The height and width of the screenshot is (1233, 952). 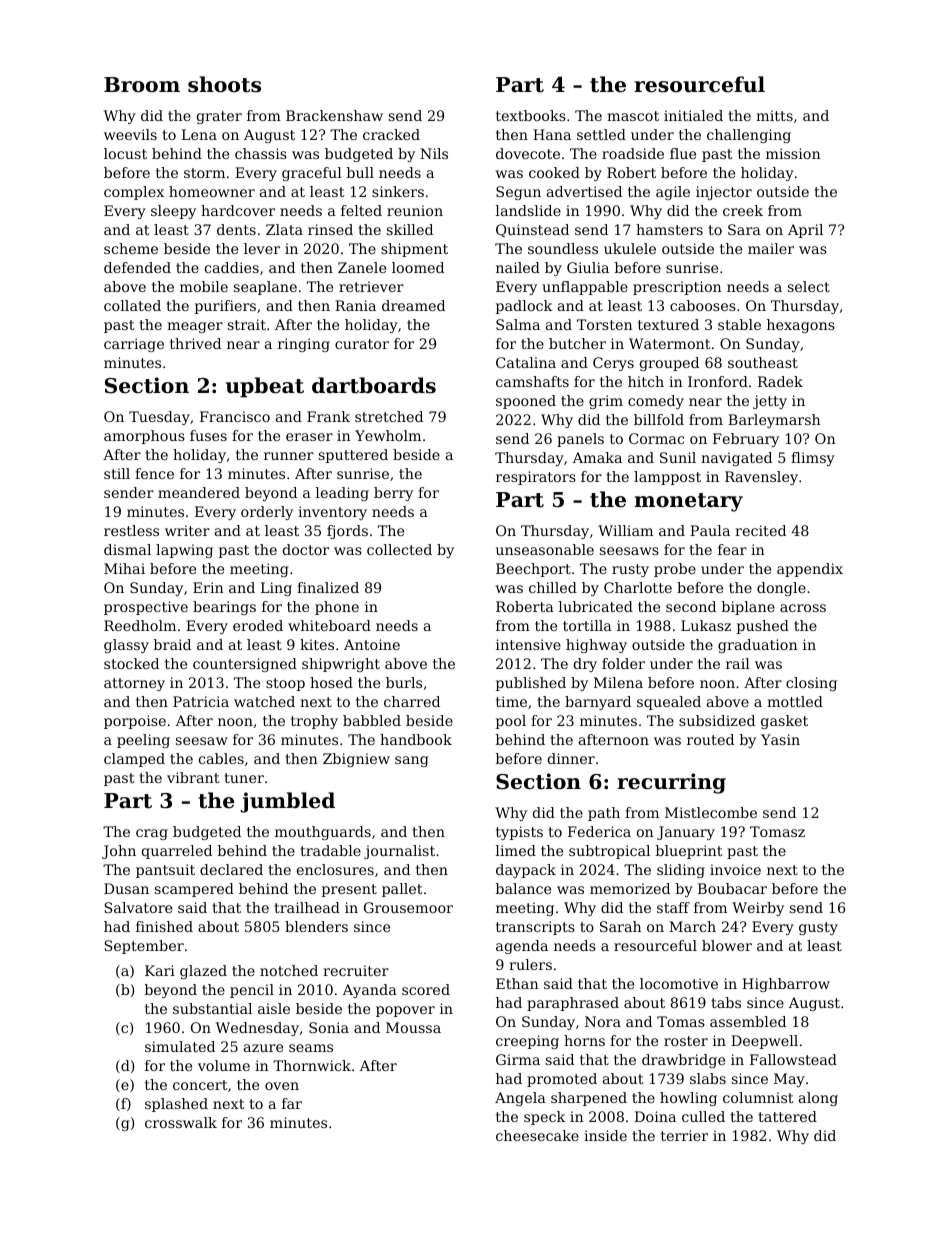 What do you see at coordinates (743, 210) in the screenshot?
I see `creek` at bounding box center [743, 210].
